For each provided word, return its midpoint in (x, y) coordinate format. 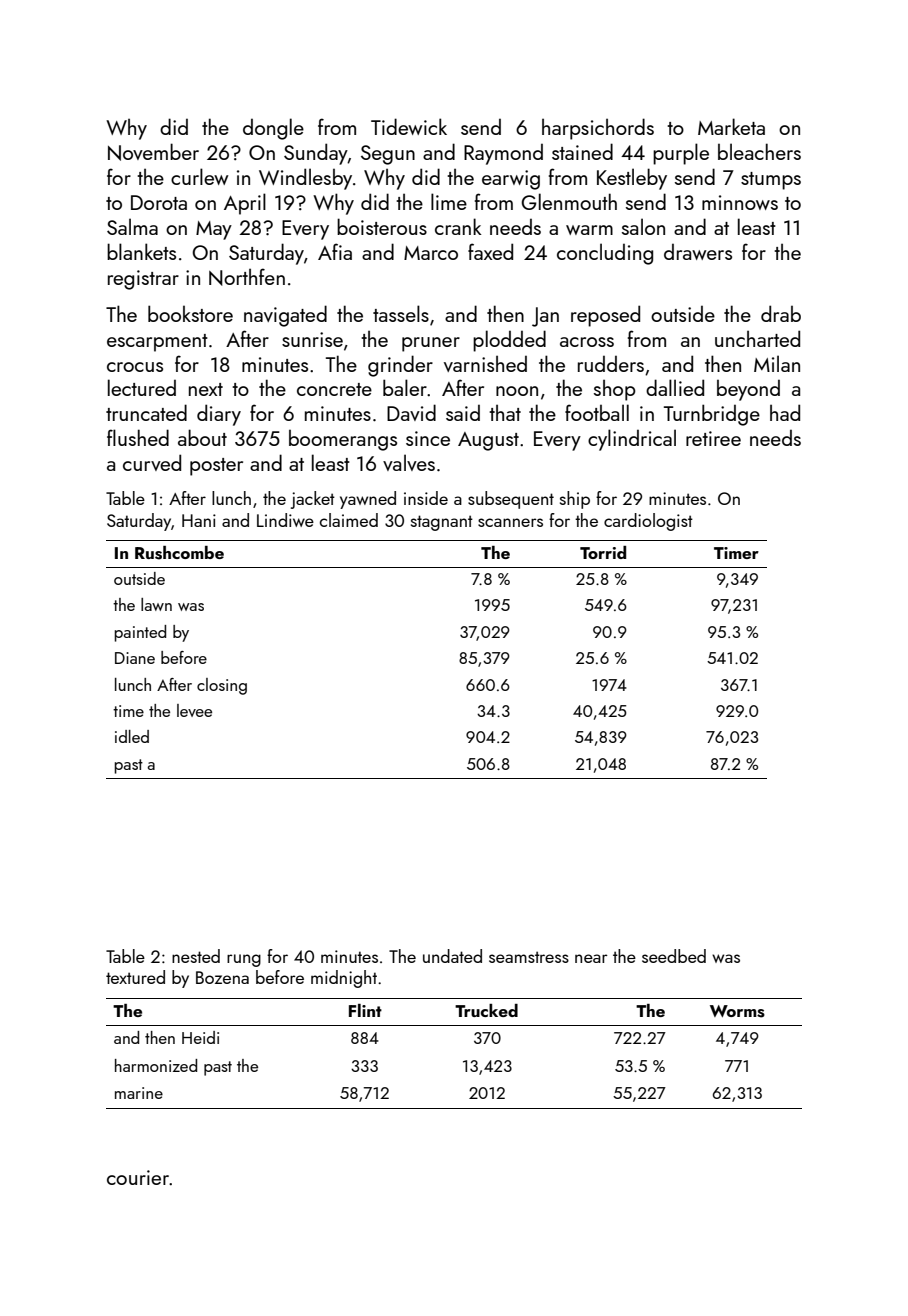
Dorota (159, 202)
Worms (737, 1011)
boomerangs (343, 440)
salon (643, 226)
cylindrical (632, 440)
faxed (490, 251)
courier (138, 1177)
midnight (344, 979)
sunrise (312, 339)
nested (196, 956)
